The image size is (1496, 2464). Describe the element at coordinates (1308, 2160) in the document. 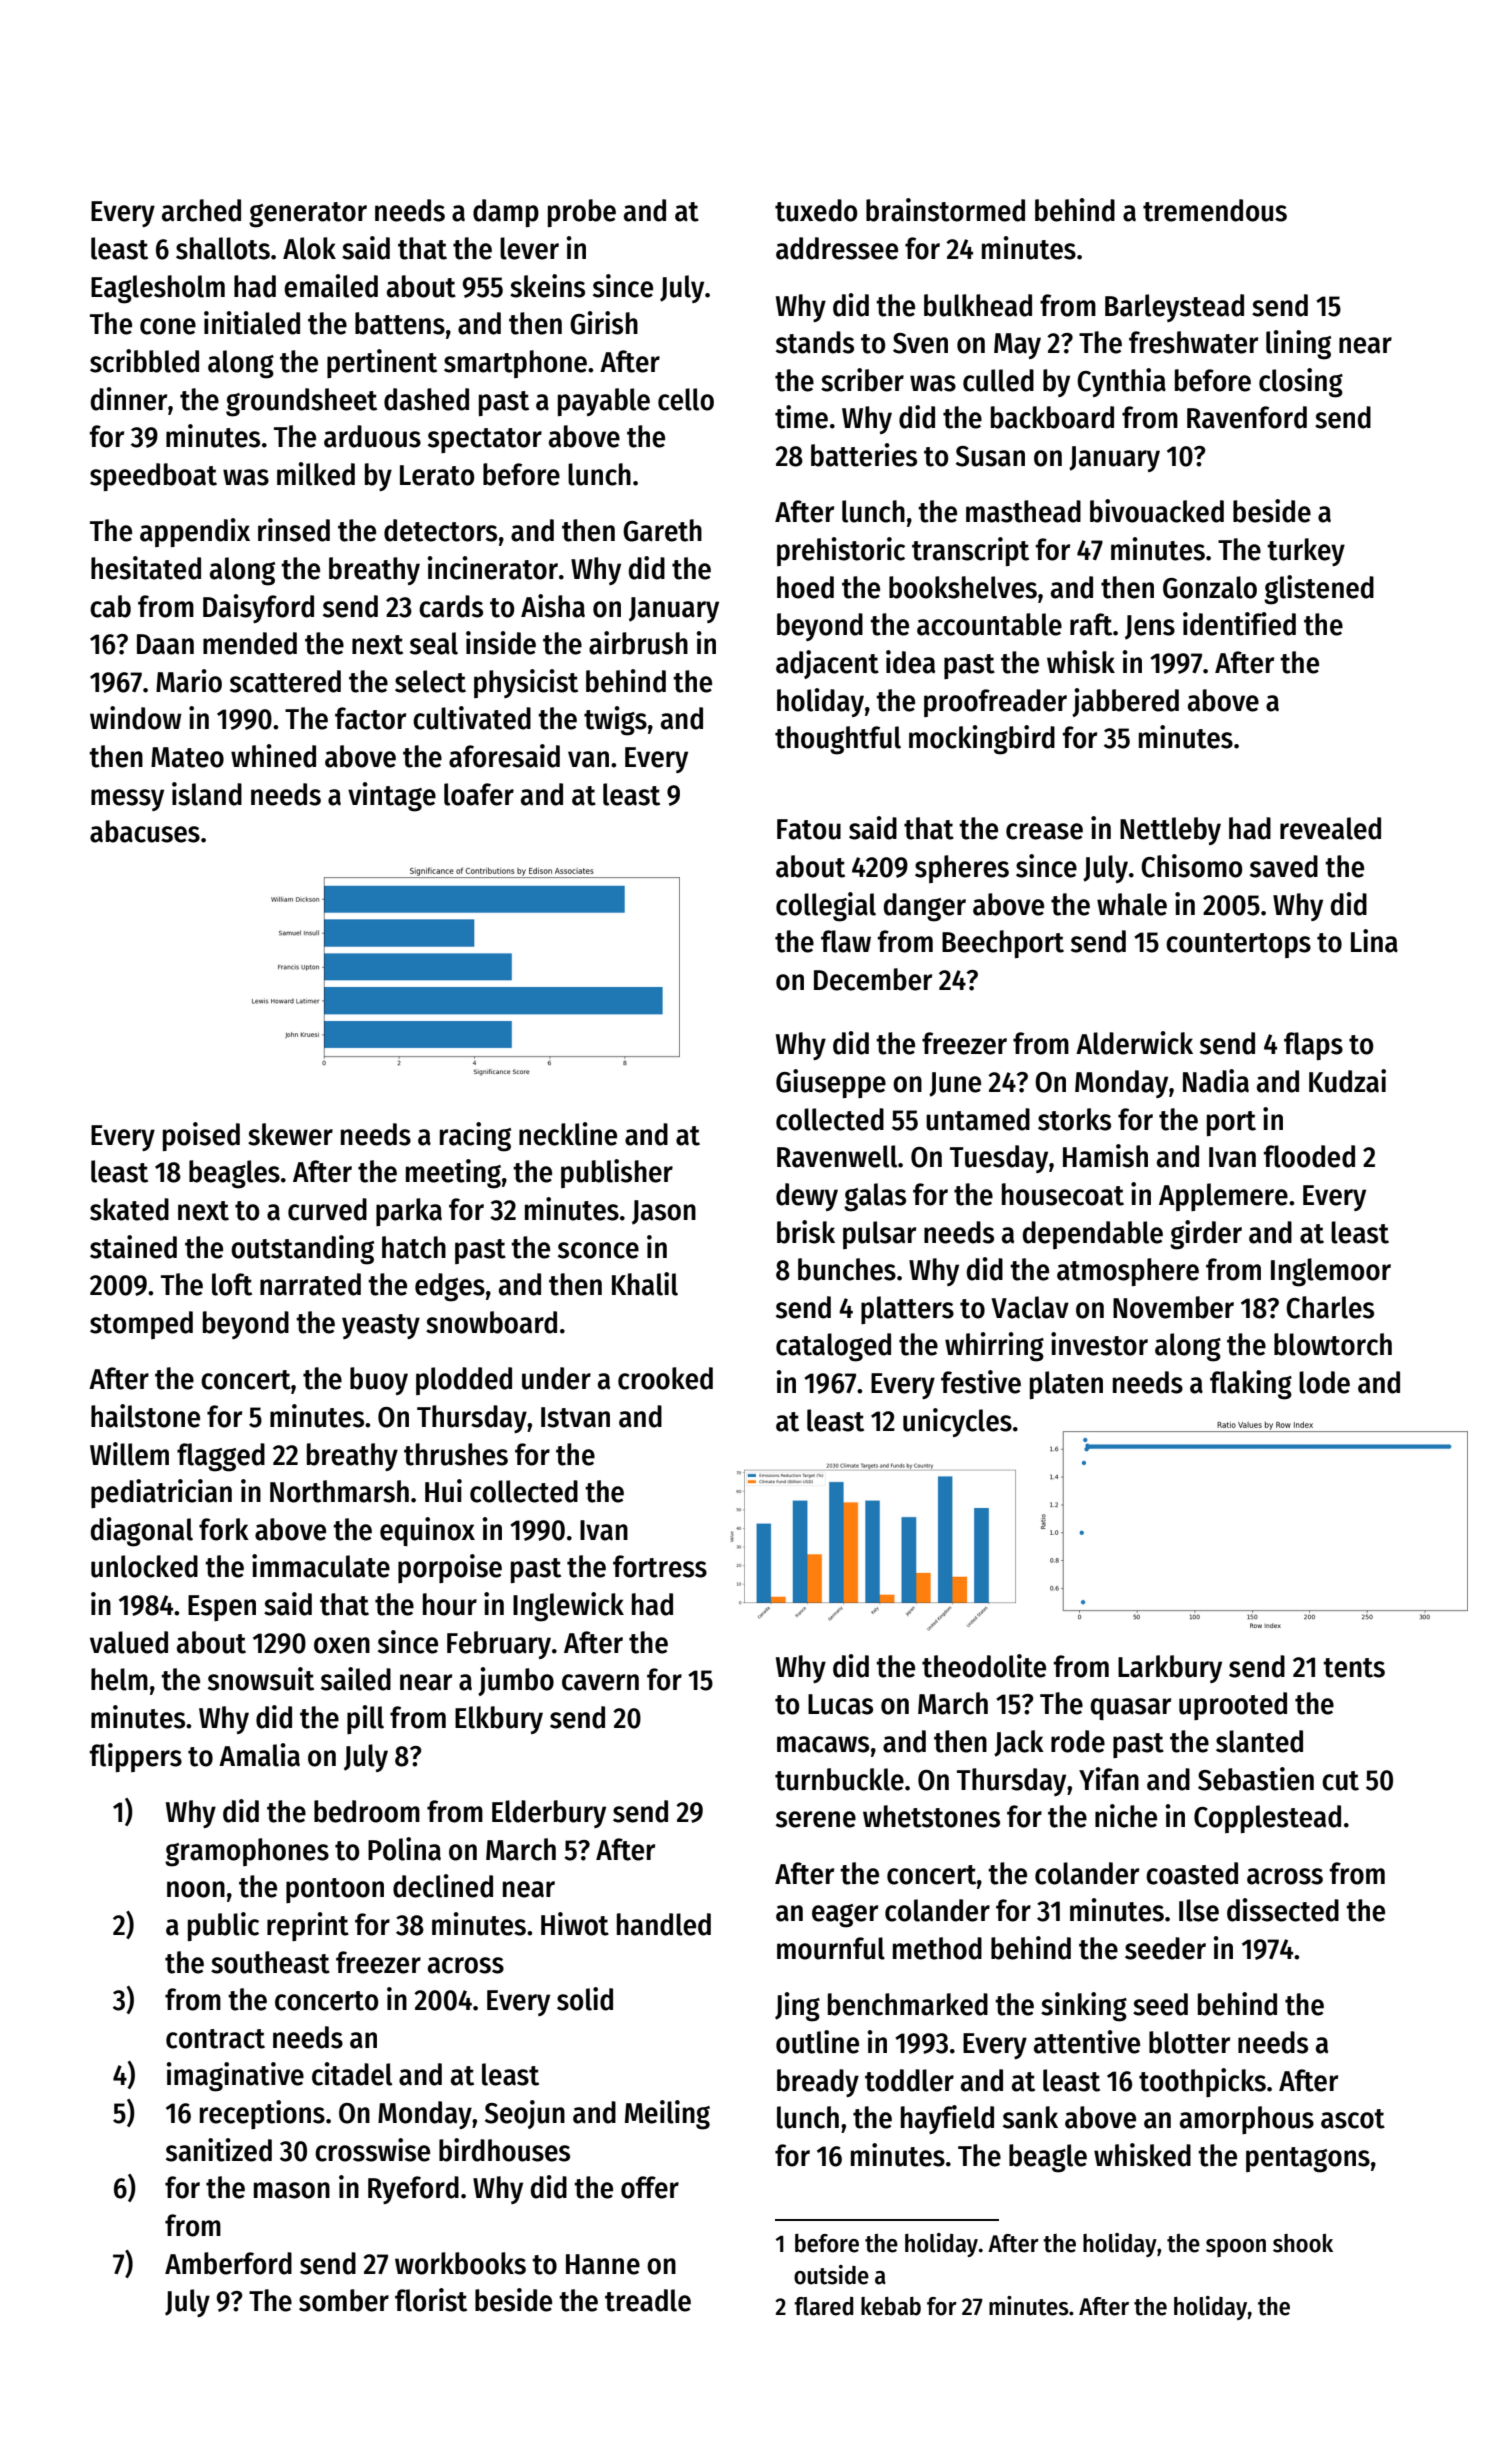

I see `pentagons` at that location.
